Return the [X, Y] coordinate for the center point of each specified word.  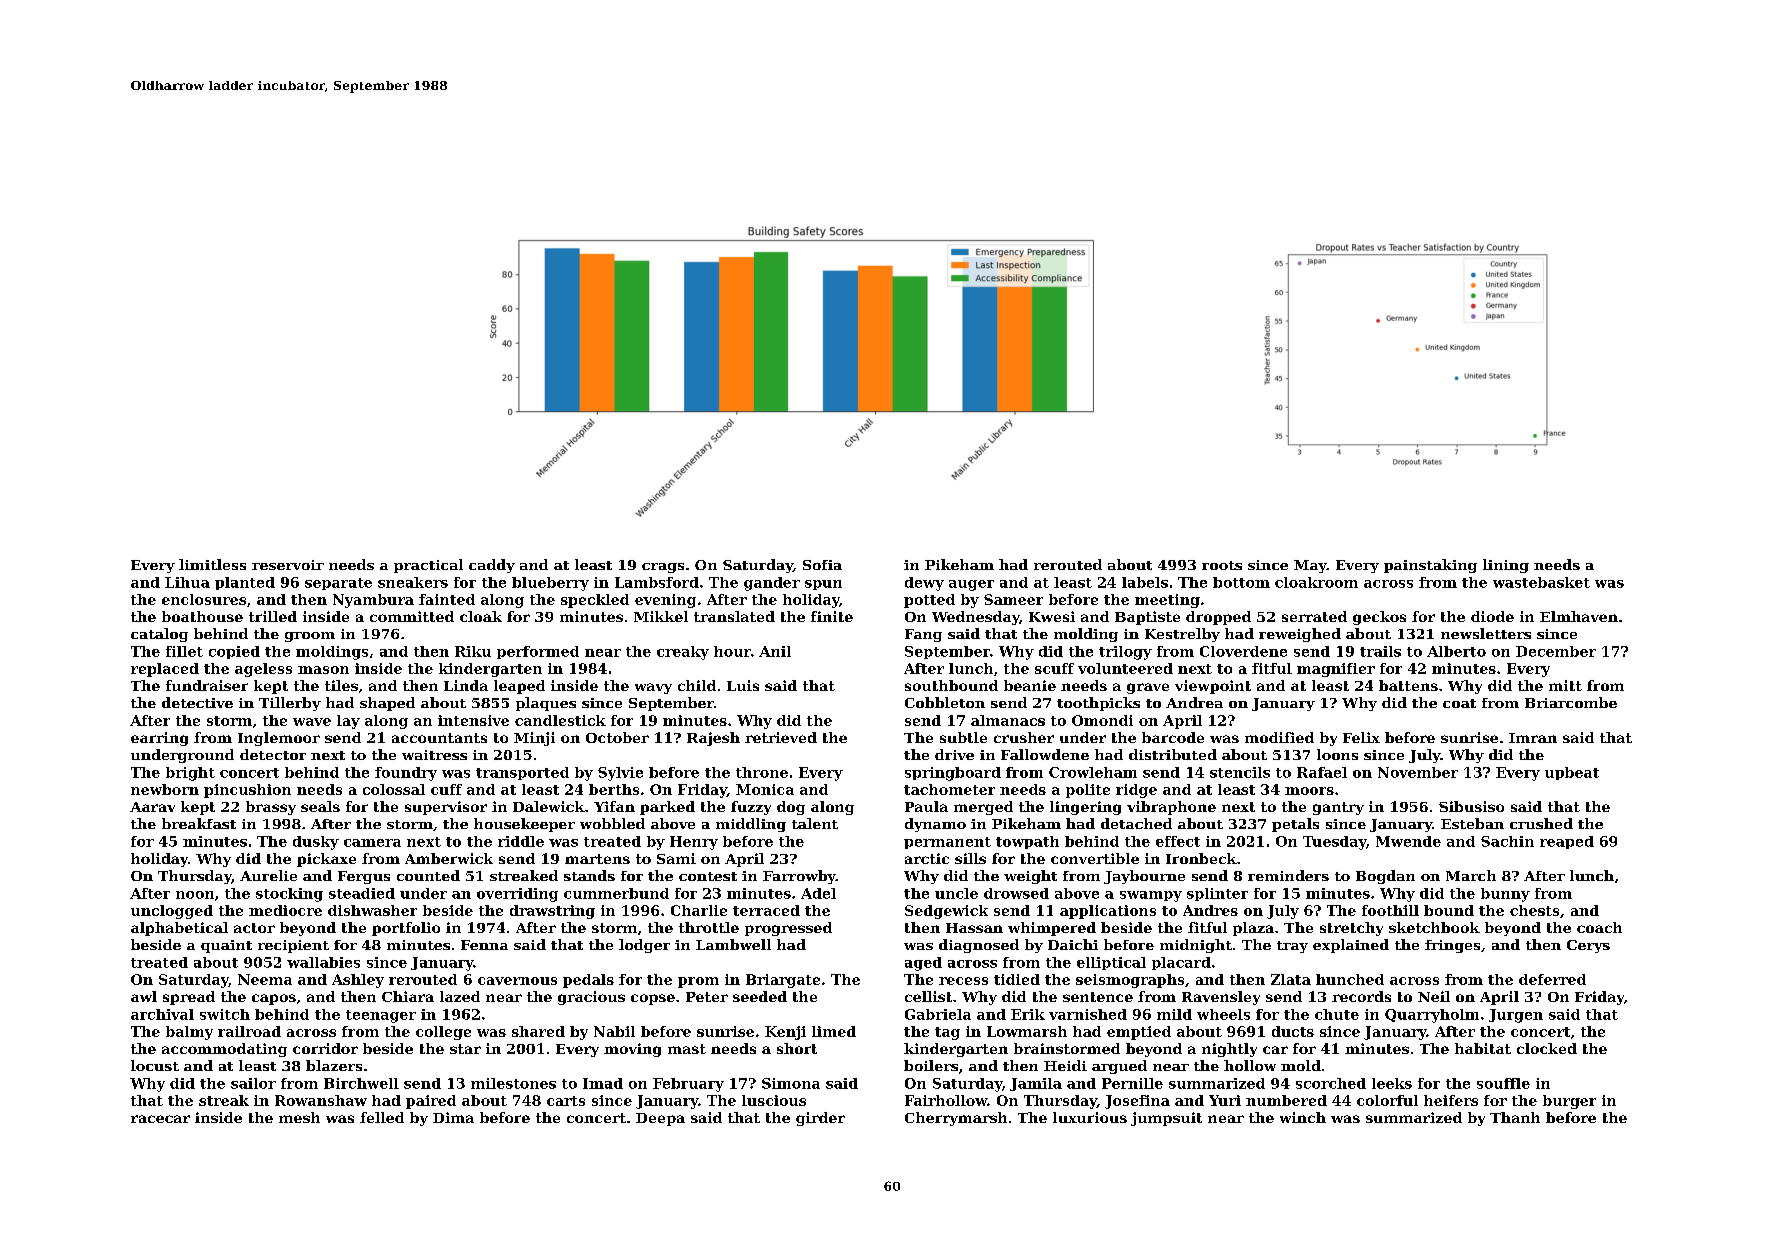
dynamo [935, 825]
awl [144, 996]
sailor [253, 1083]
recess [963, 981]
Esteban [1472, 823]
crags [663, 568]
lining [1506, 566]
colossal [394, 789]
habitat [1483, 1048]
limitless [212, 564]
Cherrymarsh [956, 1119]
